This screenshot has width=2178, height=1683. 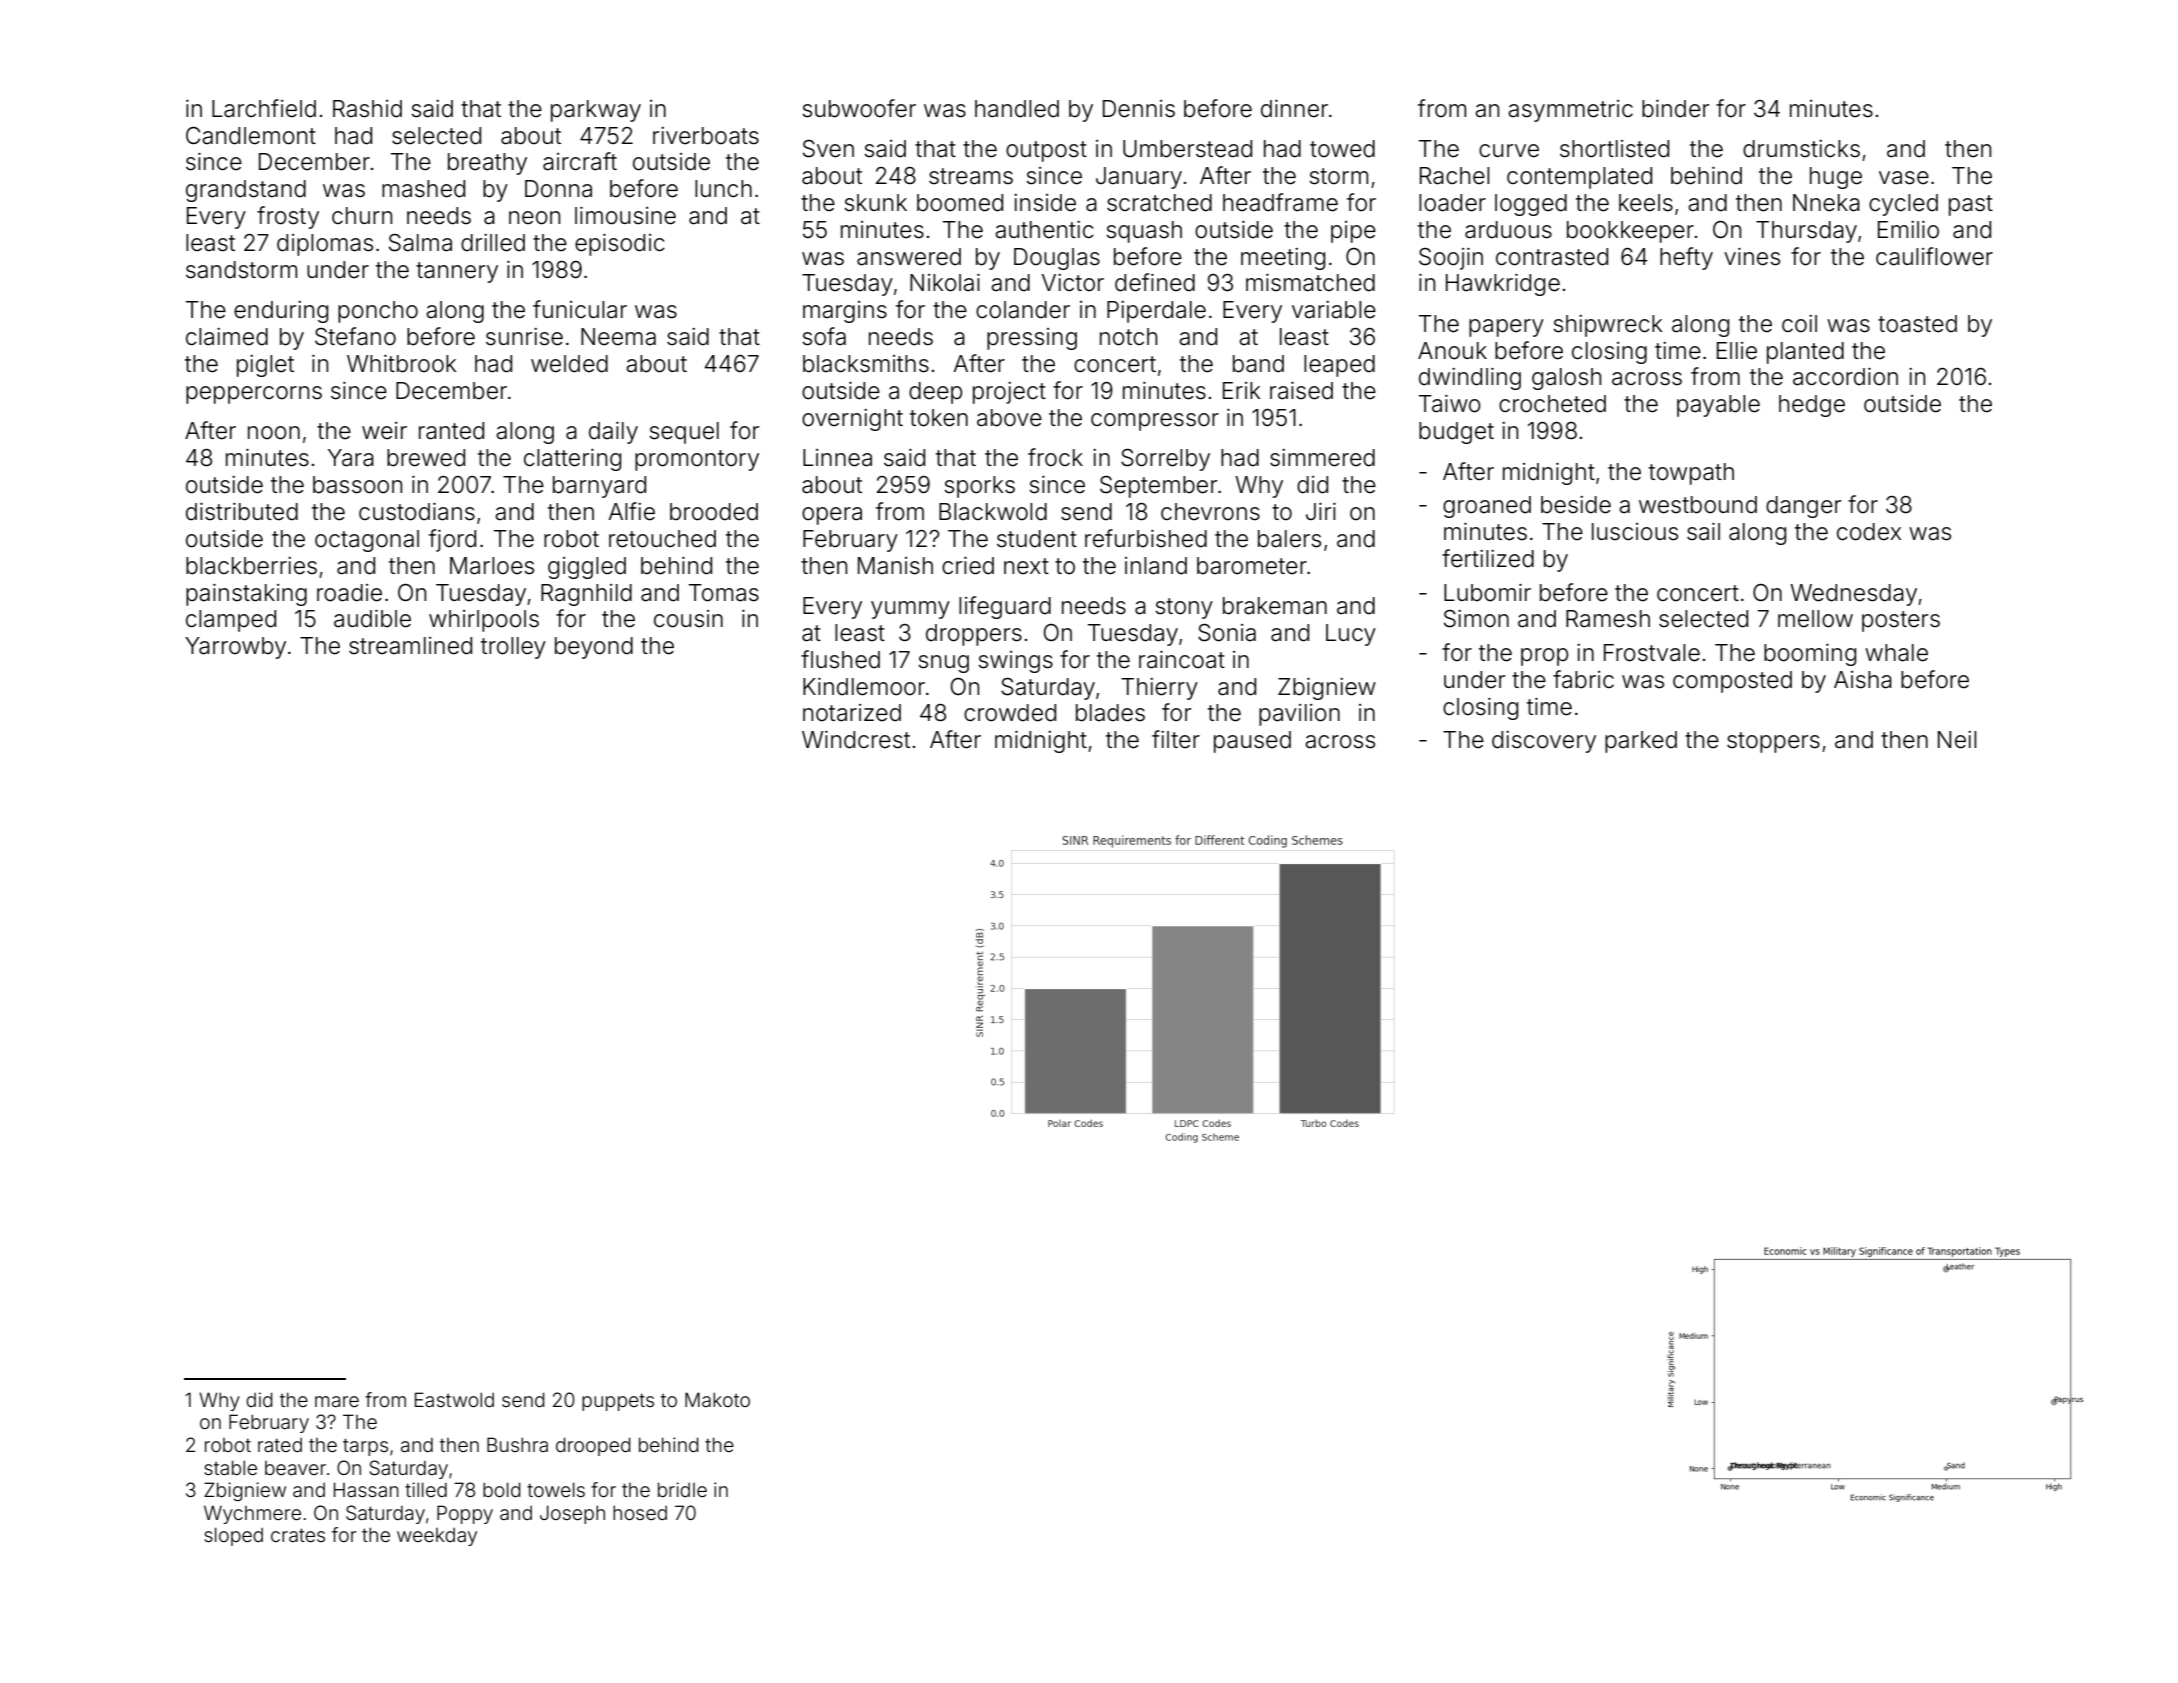 I want to click on Windcrest, so click(x=856, y=740).
